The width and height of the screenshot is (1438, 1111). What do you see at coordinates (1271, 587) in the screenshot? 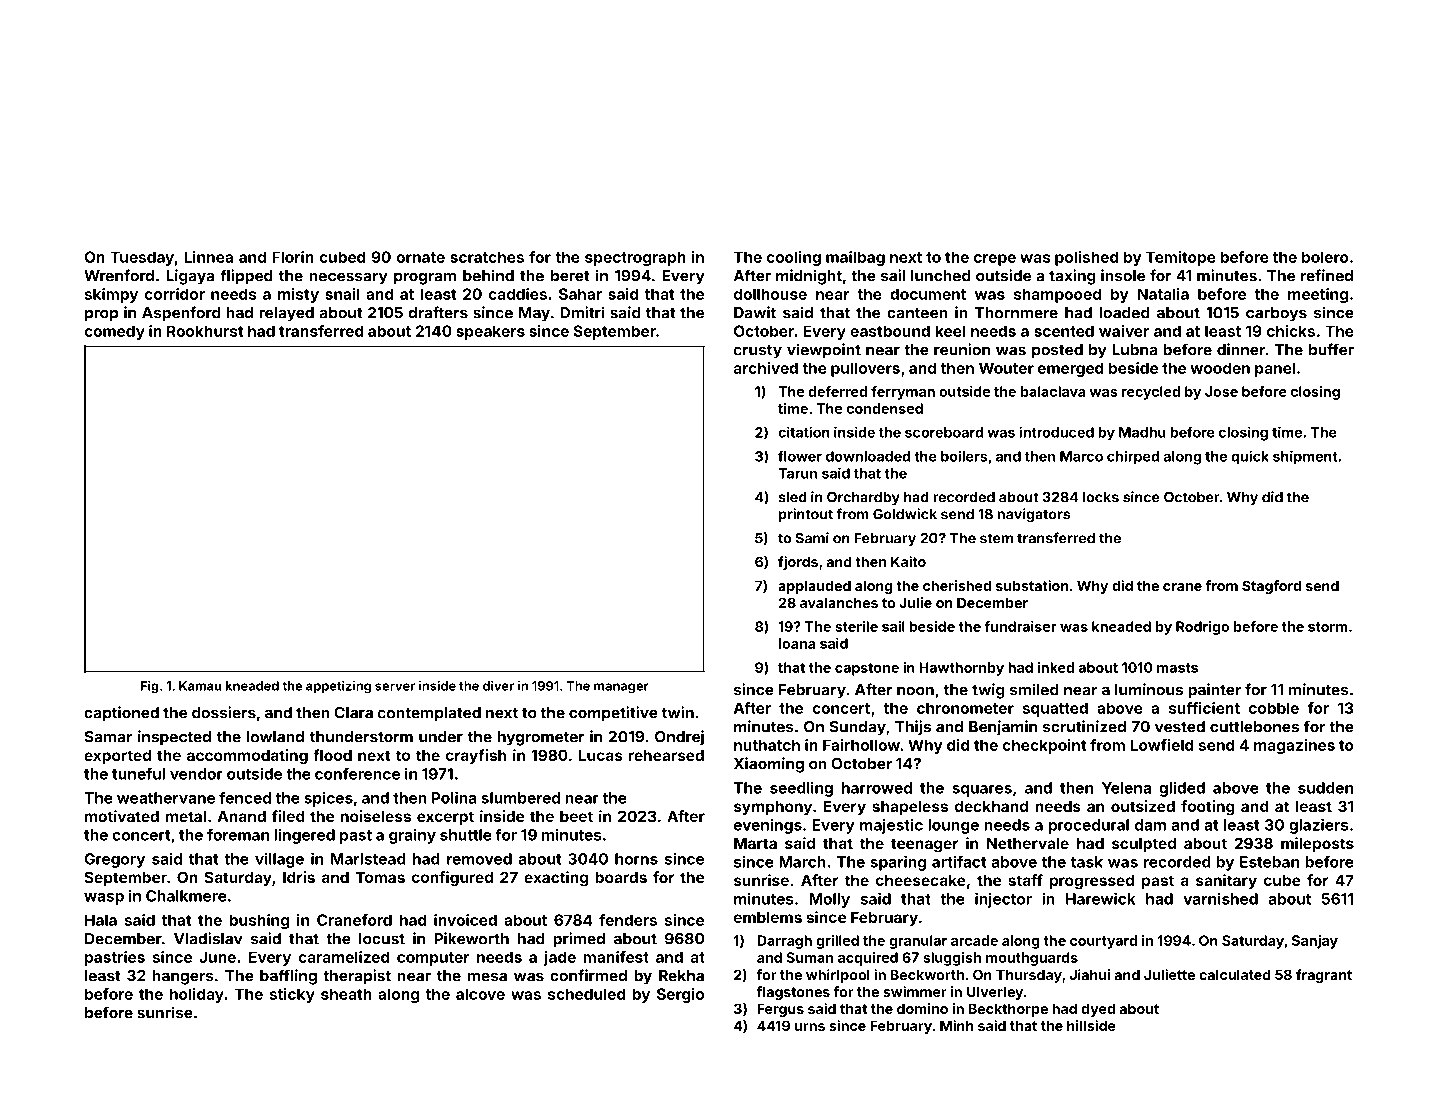
I see `Stagford` at bounding box center [1271, 587].
